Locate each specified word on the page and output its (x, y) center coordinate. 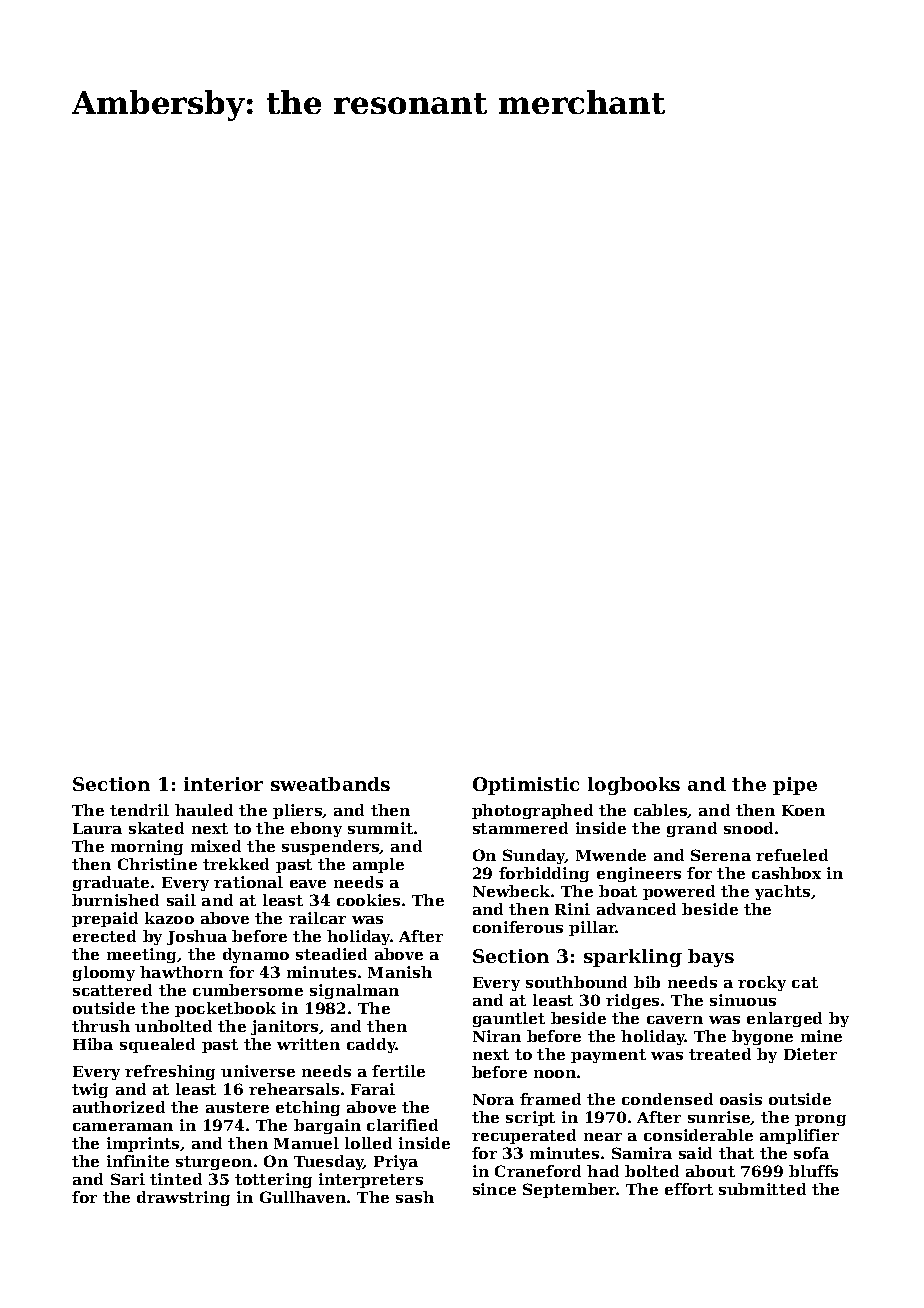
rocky (762, 983)
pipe (795, 786)
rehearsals (294, 1089)
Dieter (810, 1054)
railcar (317, 918)
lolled (368, 1143)
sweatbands (330, 784)
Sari (128, 1179)
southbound (576, 982)
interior (223, 784)
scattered (112, 990)
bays (711, 958)
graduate (111, 883)
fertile (398, 1071)
